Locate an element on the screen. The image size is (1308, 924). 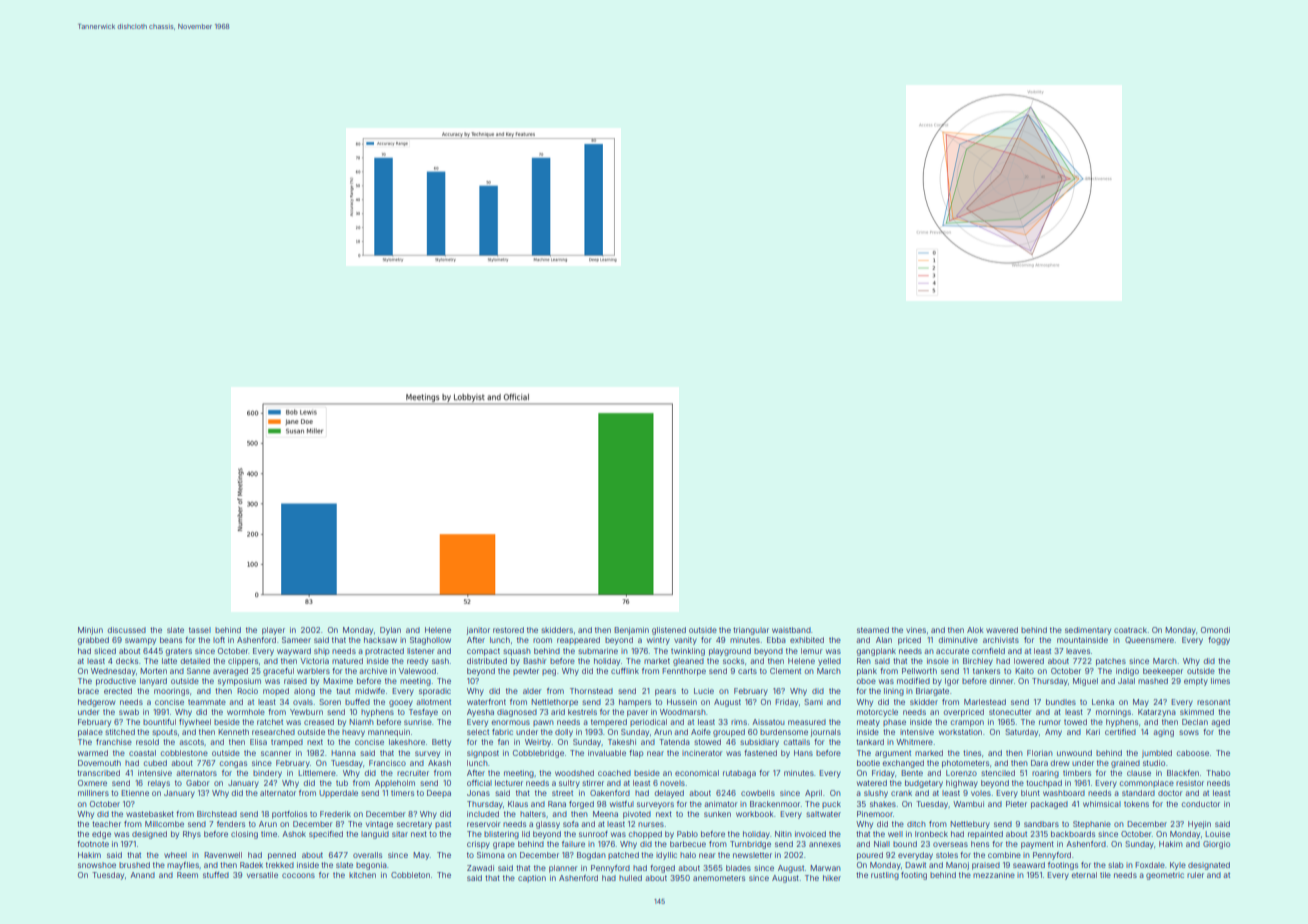
eternal is located at coordinates (1084, 875).
